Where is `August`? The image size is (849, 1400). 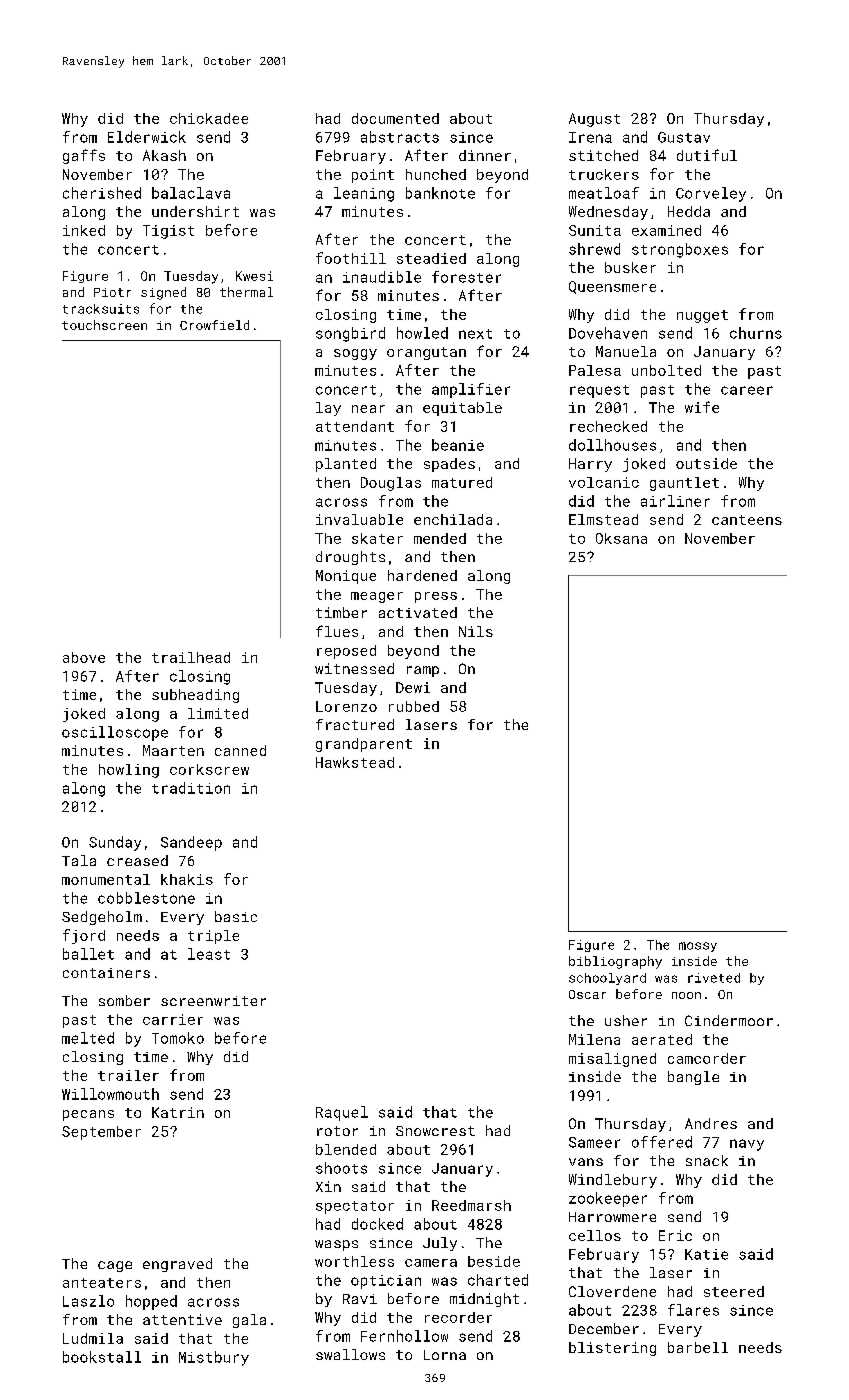 August is located at coordinates (594, 120).
